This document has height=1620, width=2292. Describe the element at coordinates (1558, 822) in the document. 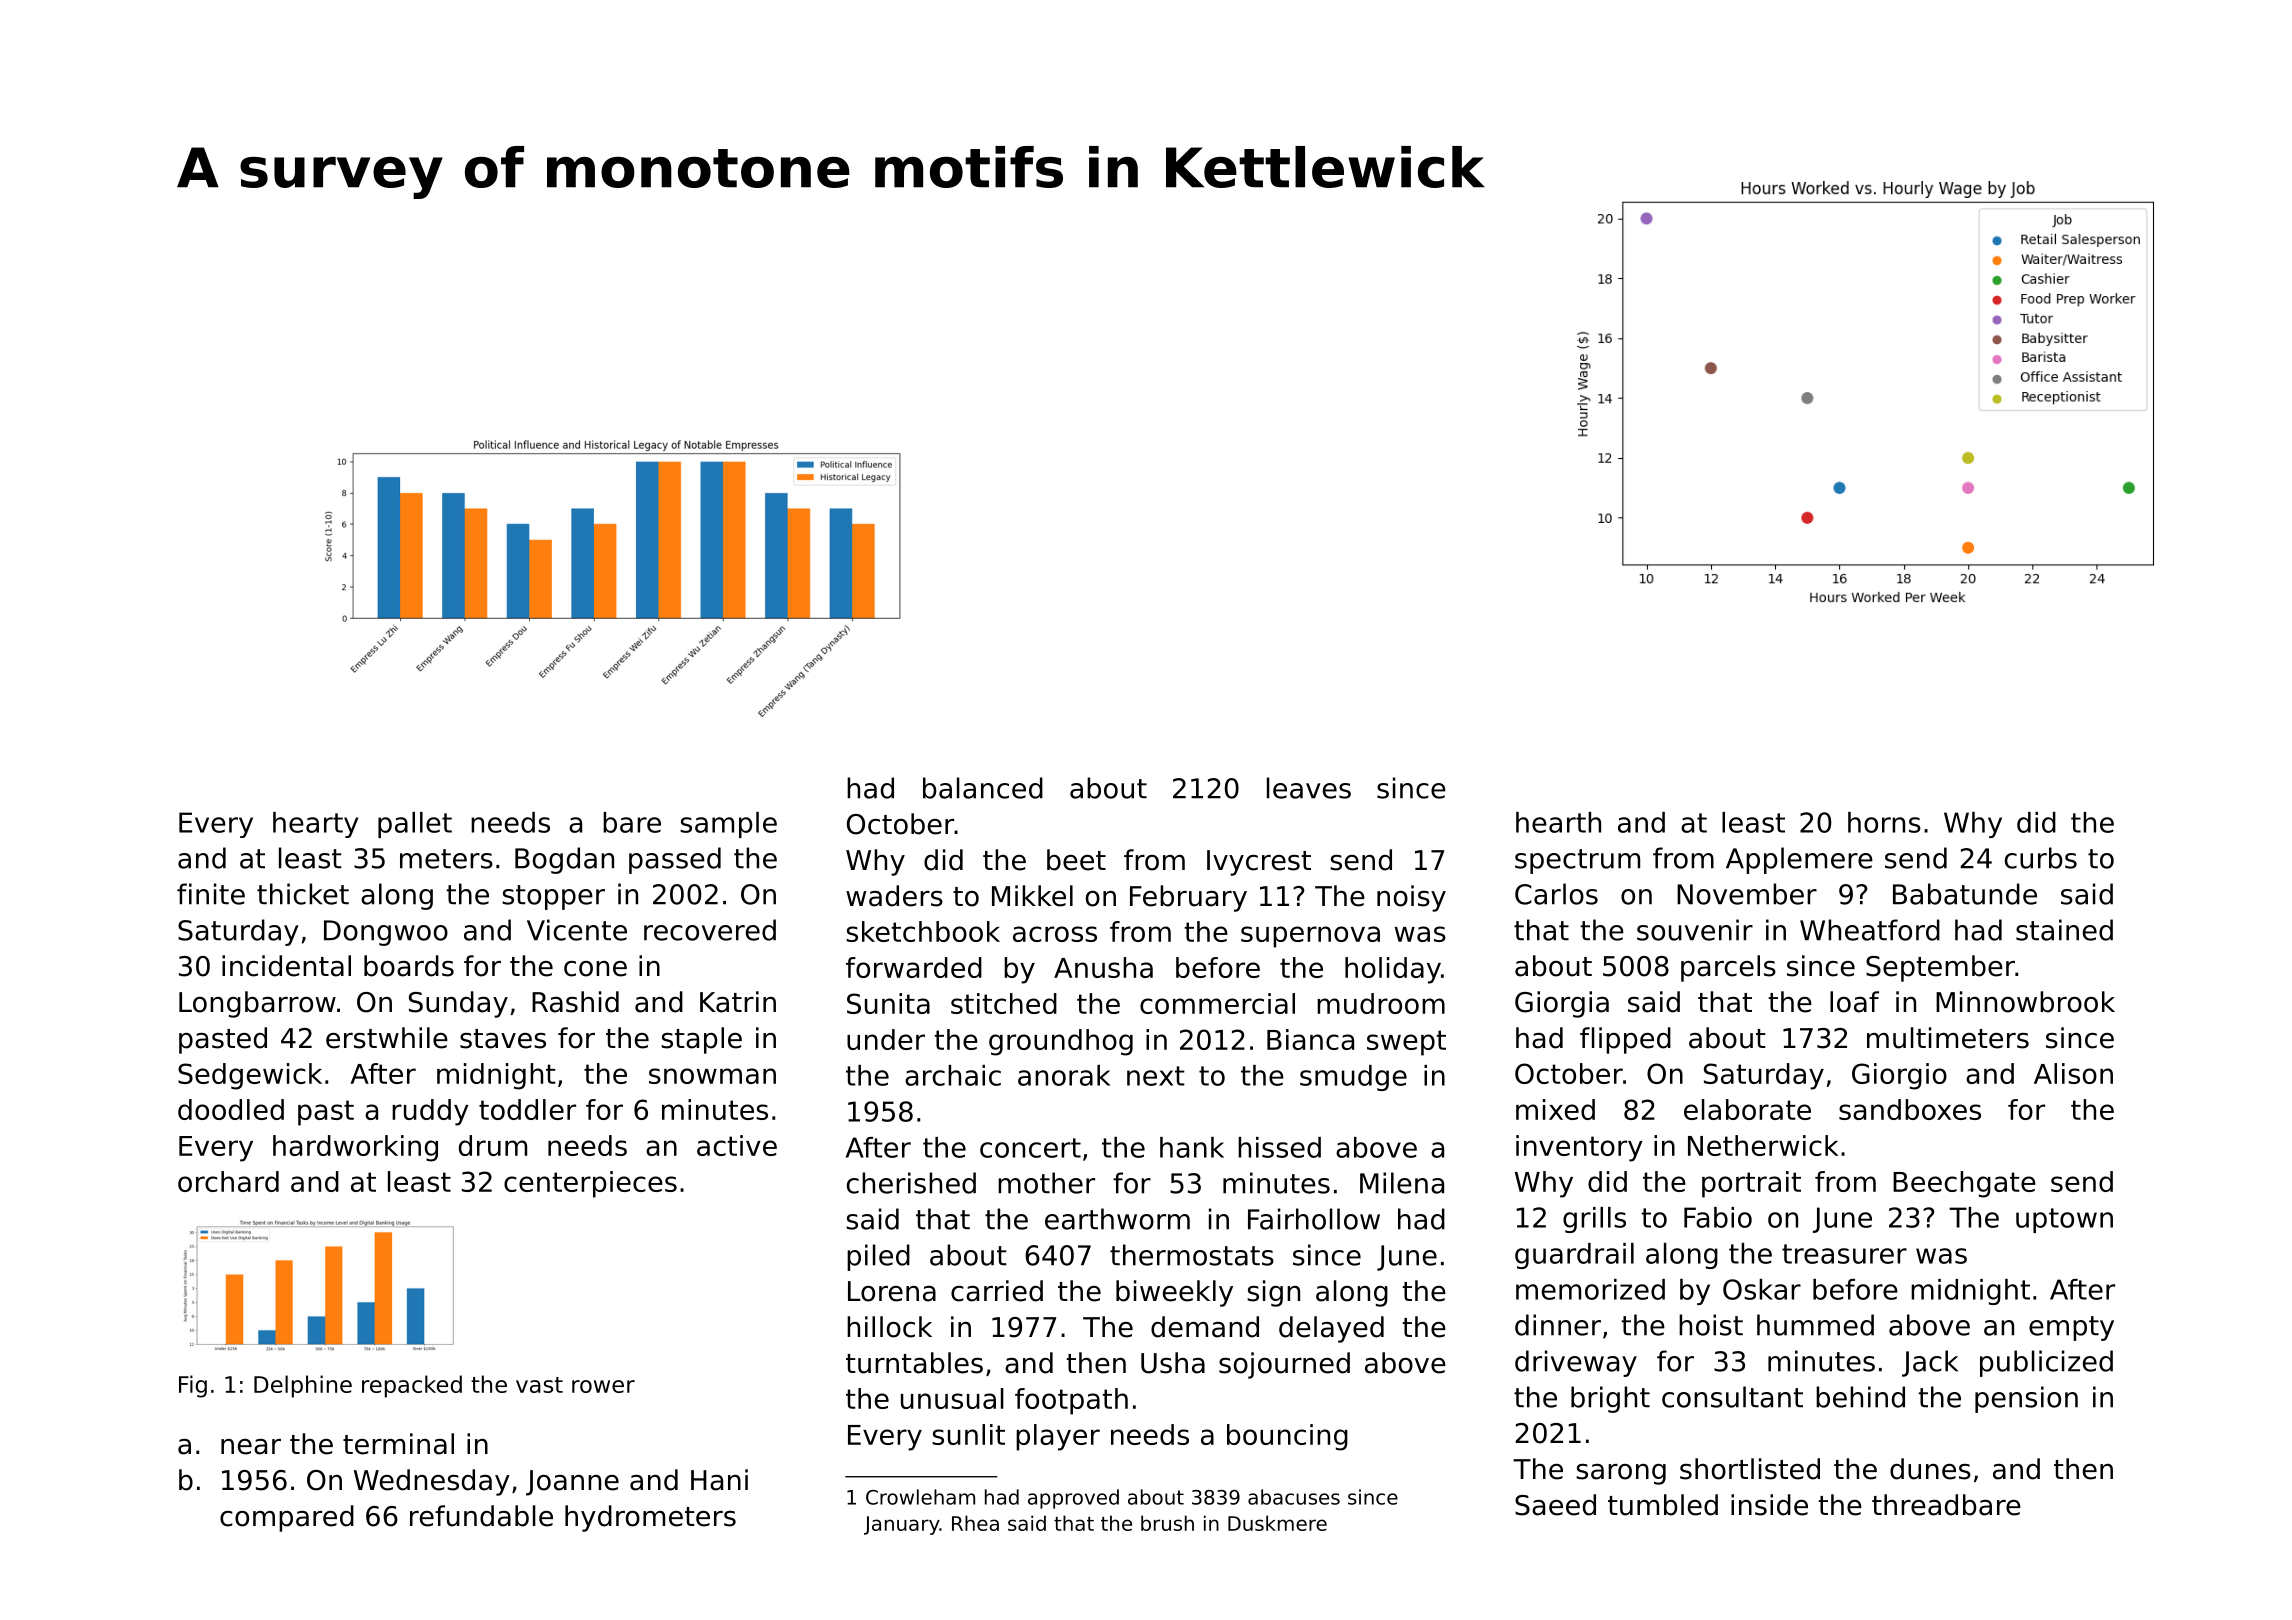

I see `hearth` at that location.
